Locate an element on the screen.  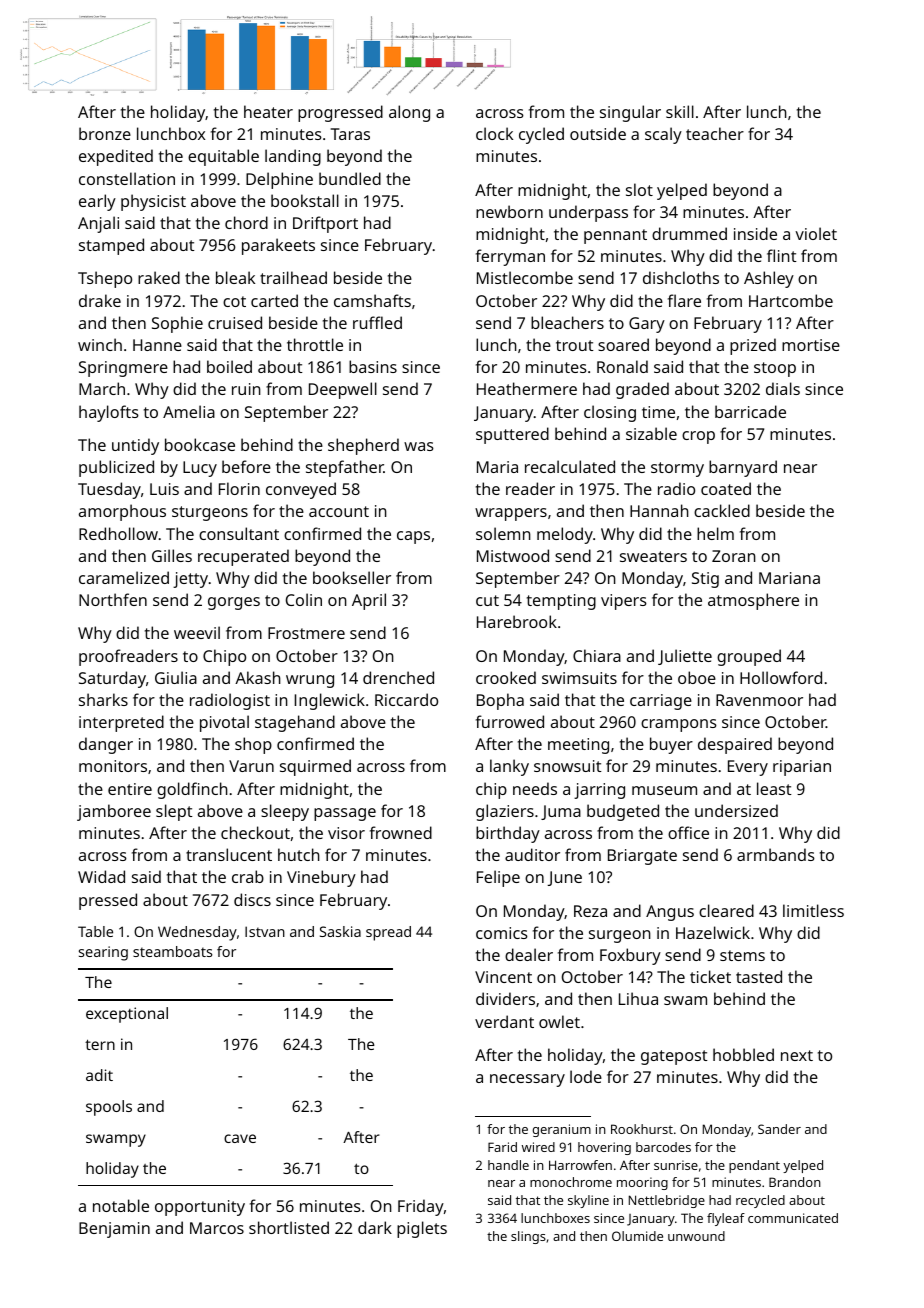
riparian is located at coordinates (802, 768).
